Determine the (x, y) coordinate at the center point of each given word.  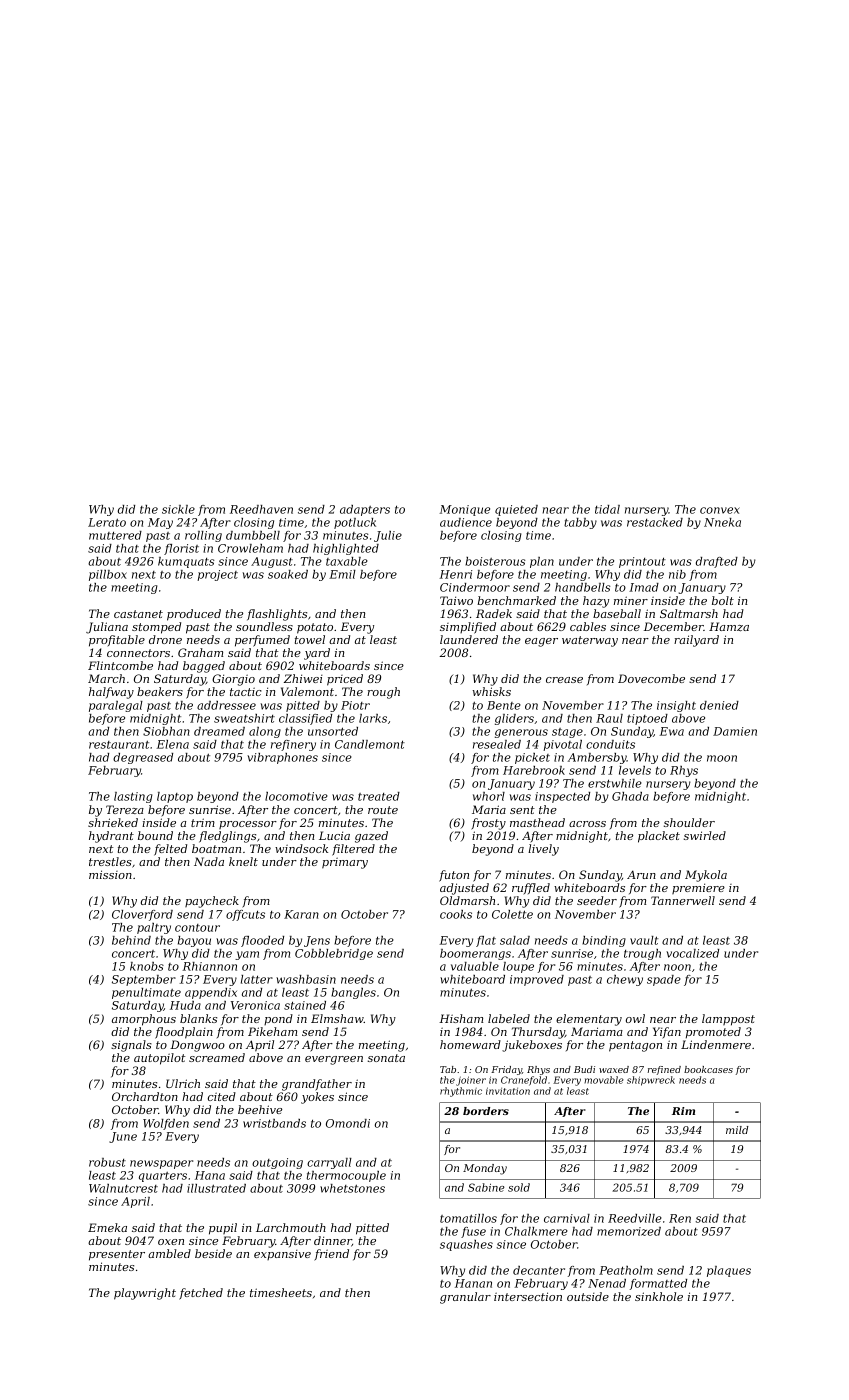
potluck (355, 523)
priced (345, 680)
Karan (301, 914)
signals (131, 1046)
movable (604, 1080)
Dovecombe (651, 678)
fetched (201, 1294)
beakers (160, 691)
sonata (386, 1058)
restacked (655, 522)
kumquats (186, 562)
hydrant (111, 837)
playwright (145, 1294)
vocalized (692, 953)
